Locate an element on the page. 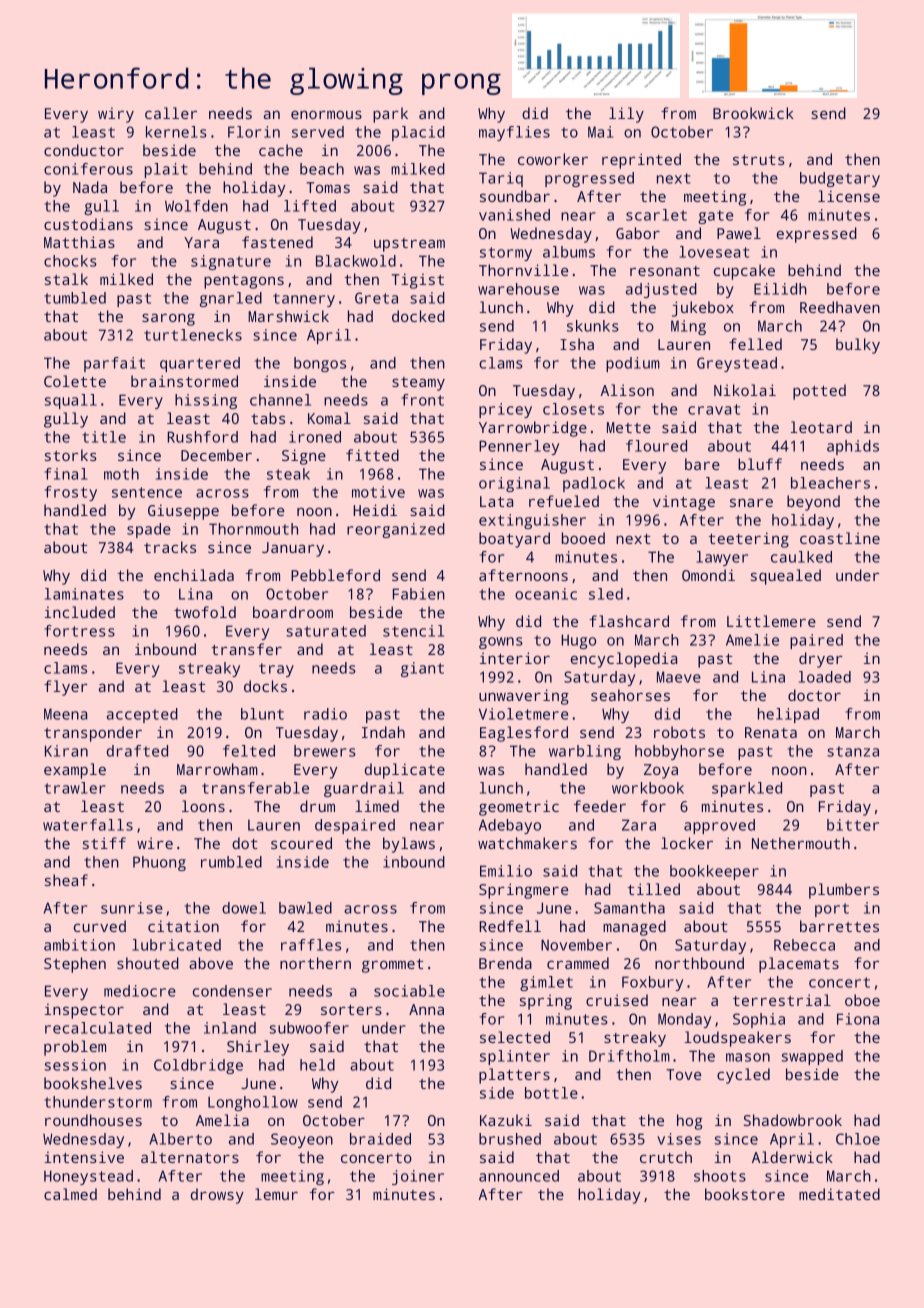 The width and height of the image is (924, 1308). sorters is located at coordinates (351, 1010).
